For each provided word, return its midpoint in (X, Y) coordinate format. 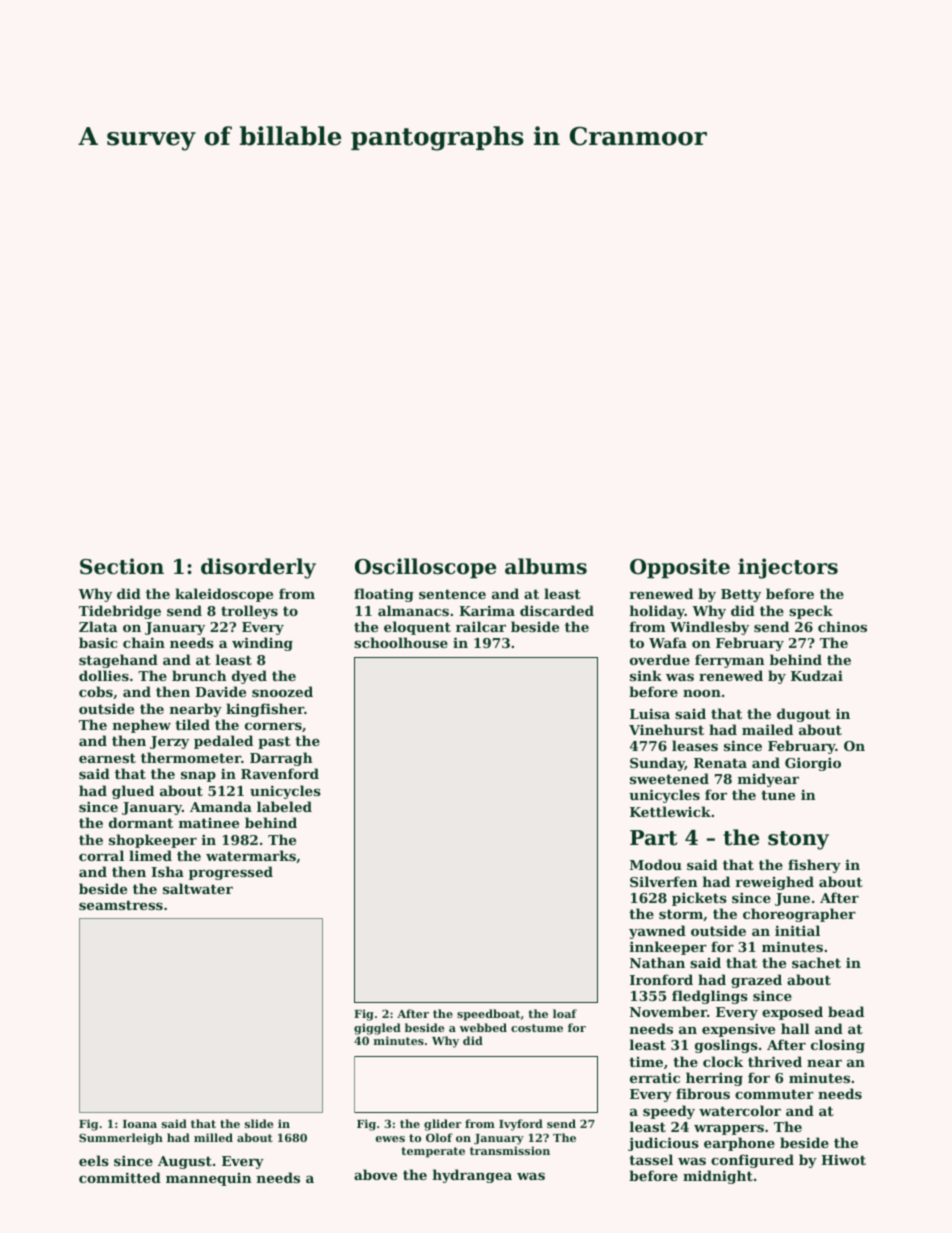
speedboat (488, 1015)
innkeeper (668, 948)
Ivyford (521, 1125)
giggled (377, 1029)
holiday (657, 612)
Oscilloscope (425, 568)
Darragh (281, 759)
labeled (284, 806)
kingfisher (265, 710)
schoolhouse (401, 642)
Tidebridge (120, 612)
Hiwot (843, 1159)
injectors (788, 568)
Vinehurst (666, 729)
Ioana (140, 1124)
